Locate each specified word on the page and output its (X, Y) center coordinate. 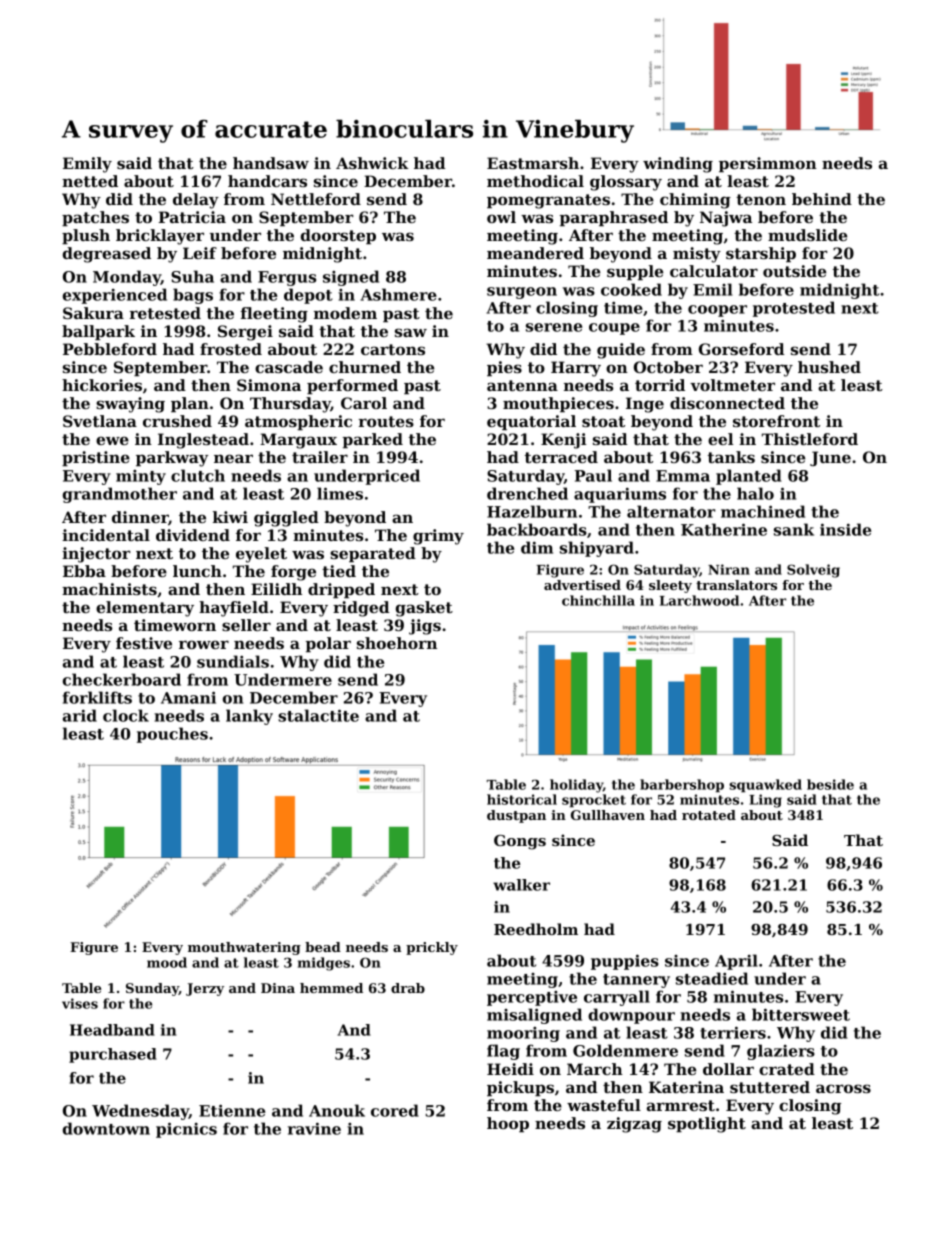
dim (537, 547)
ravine (314, 1128)
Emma (683, 476)
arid (80, 715)
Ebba (84, 571)
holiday (576, 786)
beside (830, 784)
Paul (593, 475)
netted (90, 181)
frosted (231, 349)
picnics (186, 1130)
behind (822, 199)
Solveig (813, 571)
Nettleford (316, 199)
